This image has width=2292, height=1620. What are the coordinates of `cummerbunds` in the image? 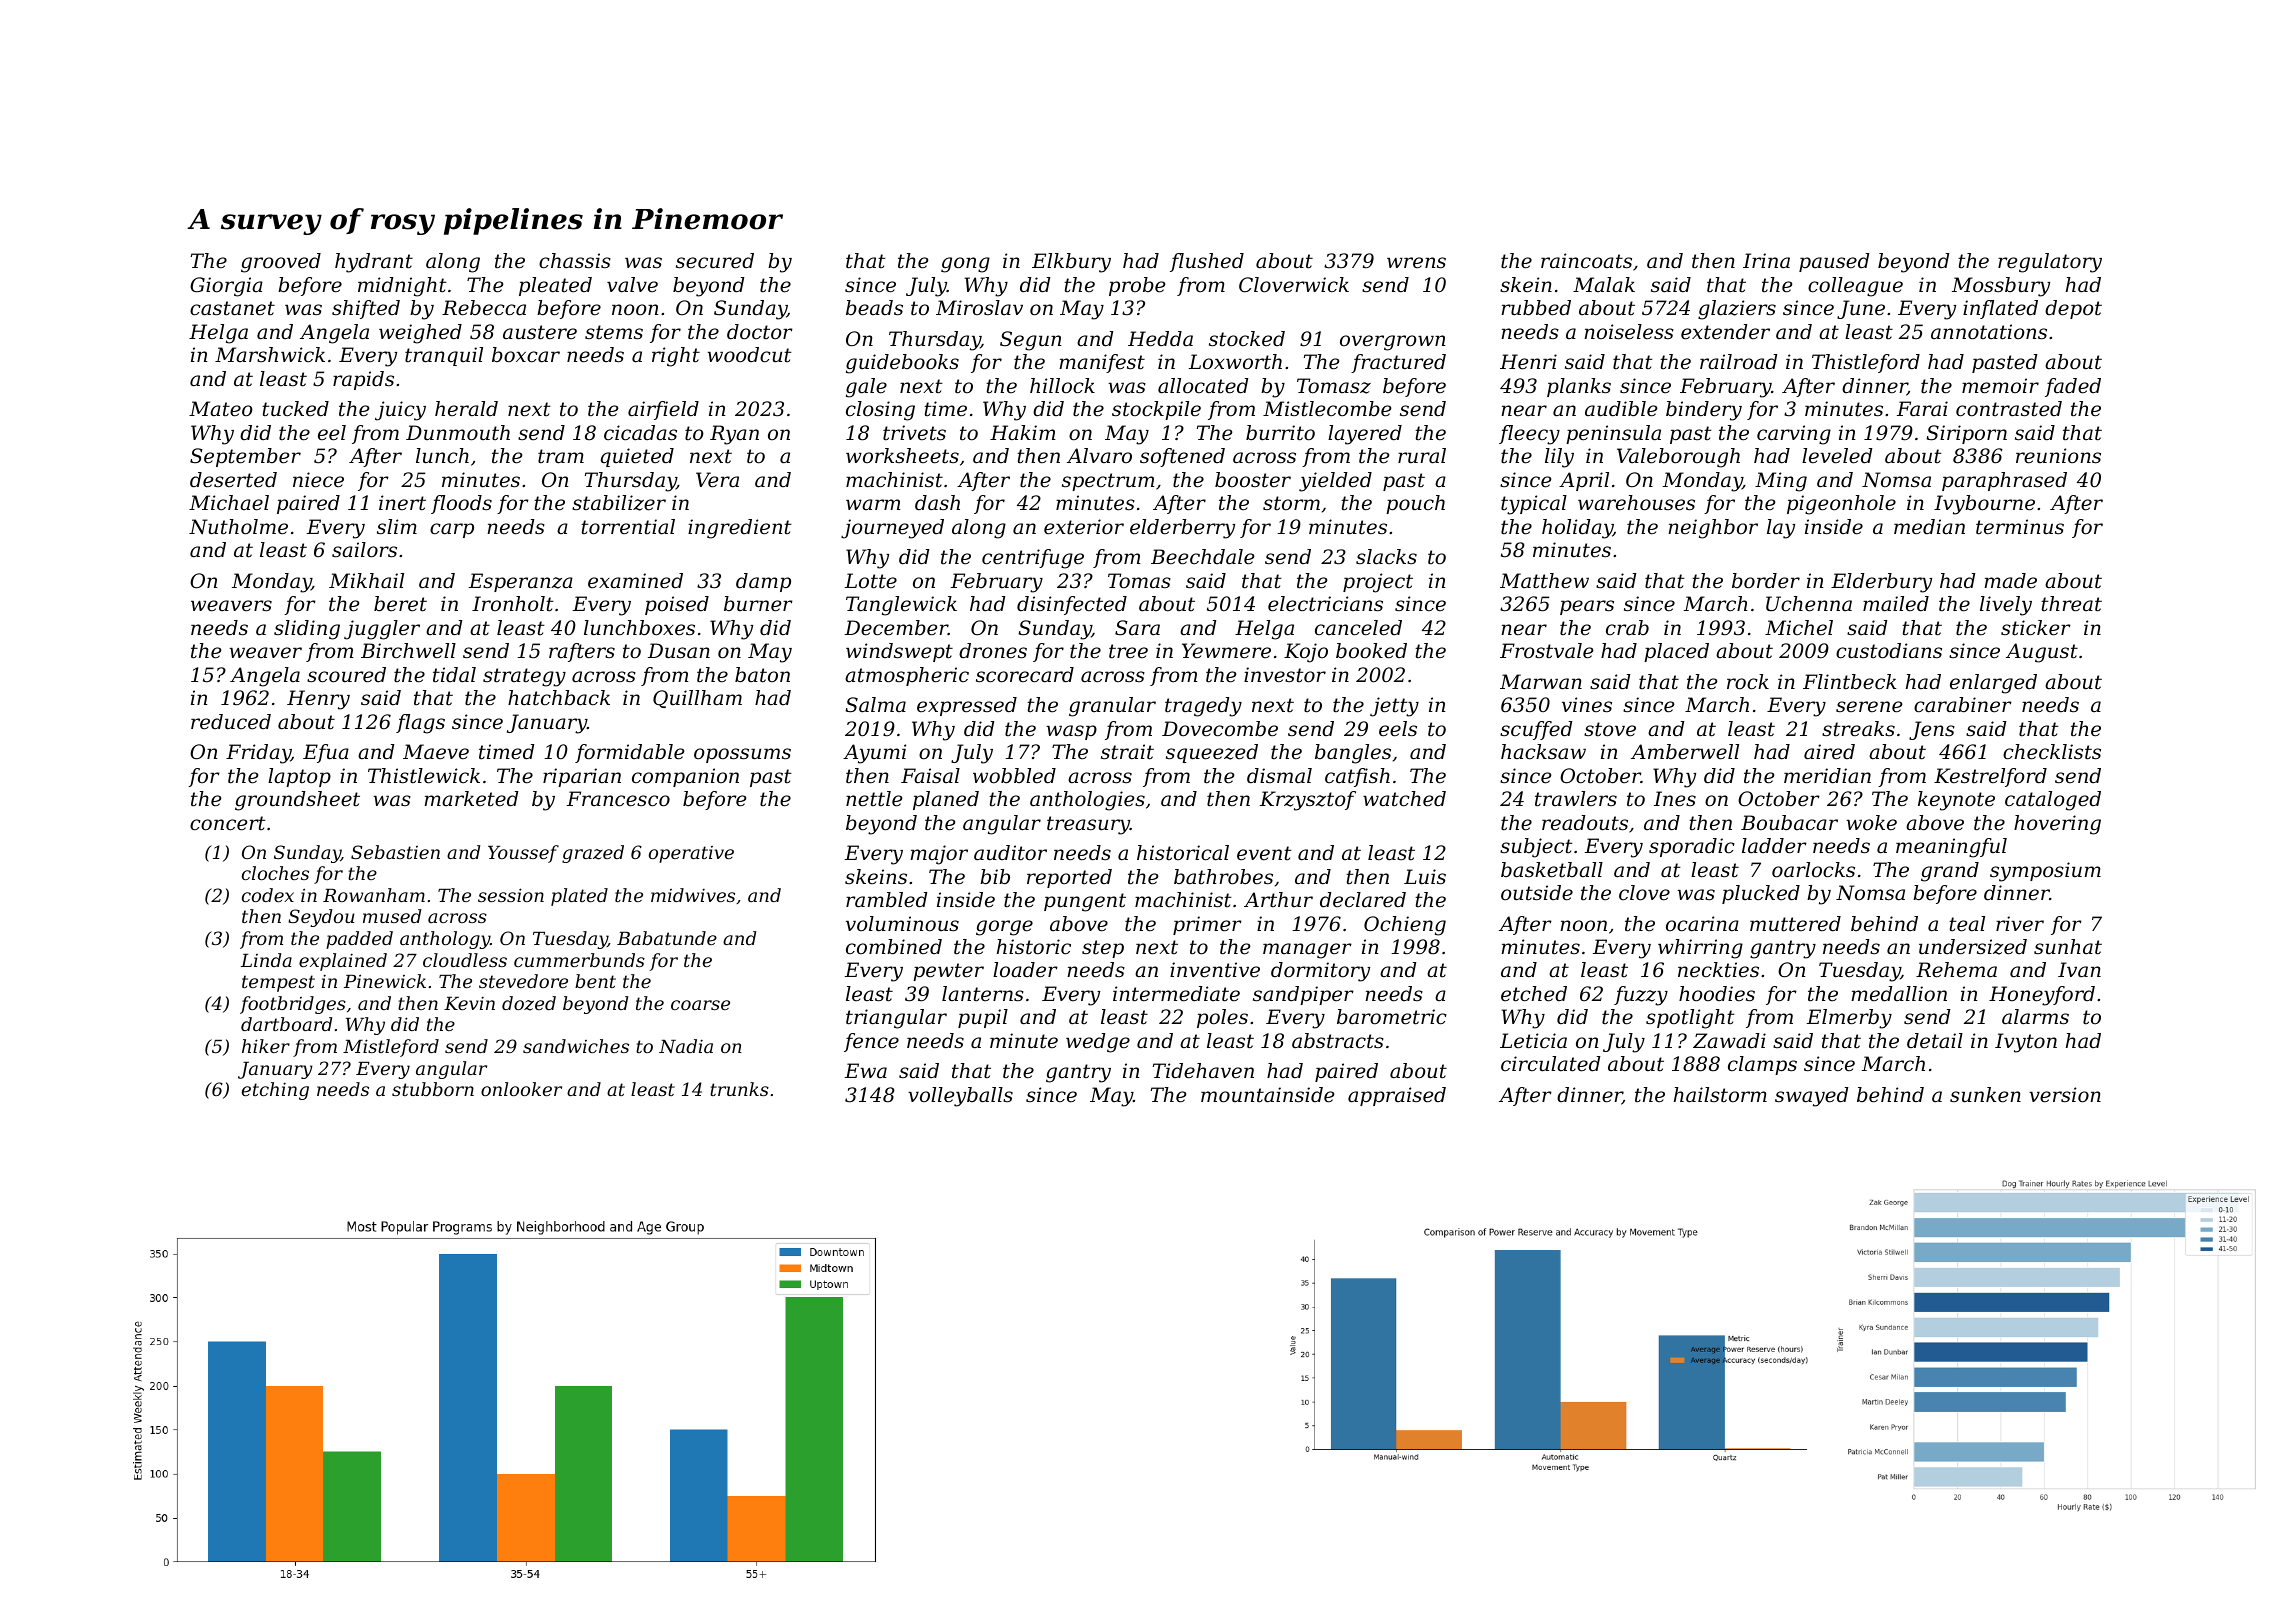 It's located at (579, 960).
